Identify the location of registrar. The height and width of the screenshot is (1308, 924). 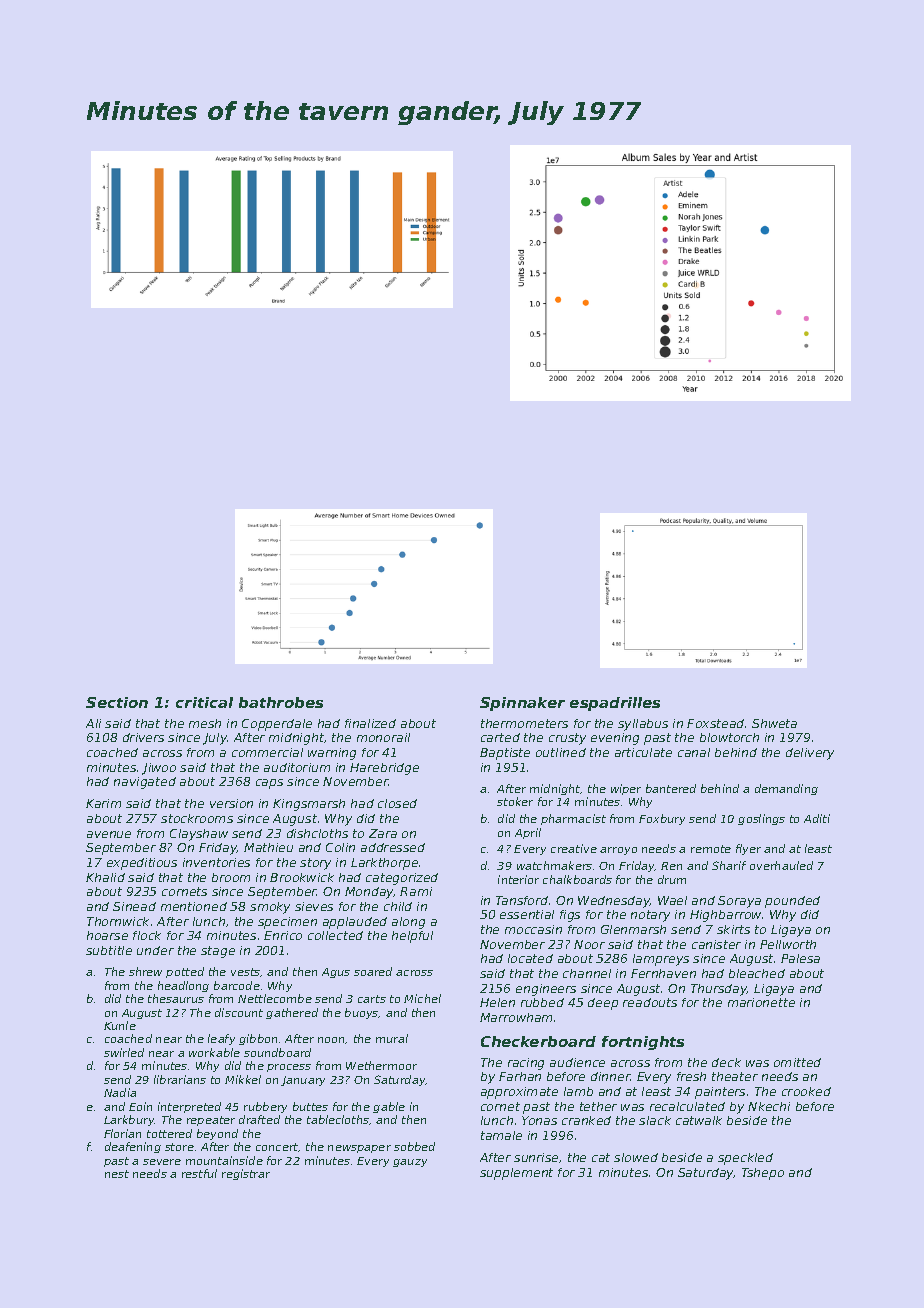
(246, 1174).
